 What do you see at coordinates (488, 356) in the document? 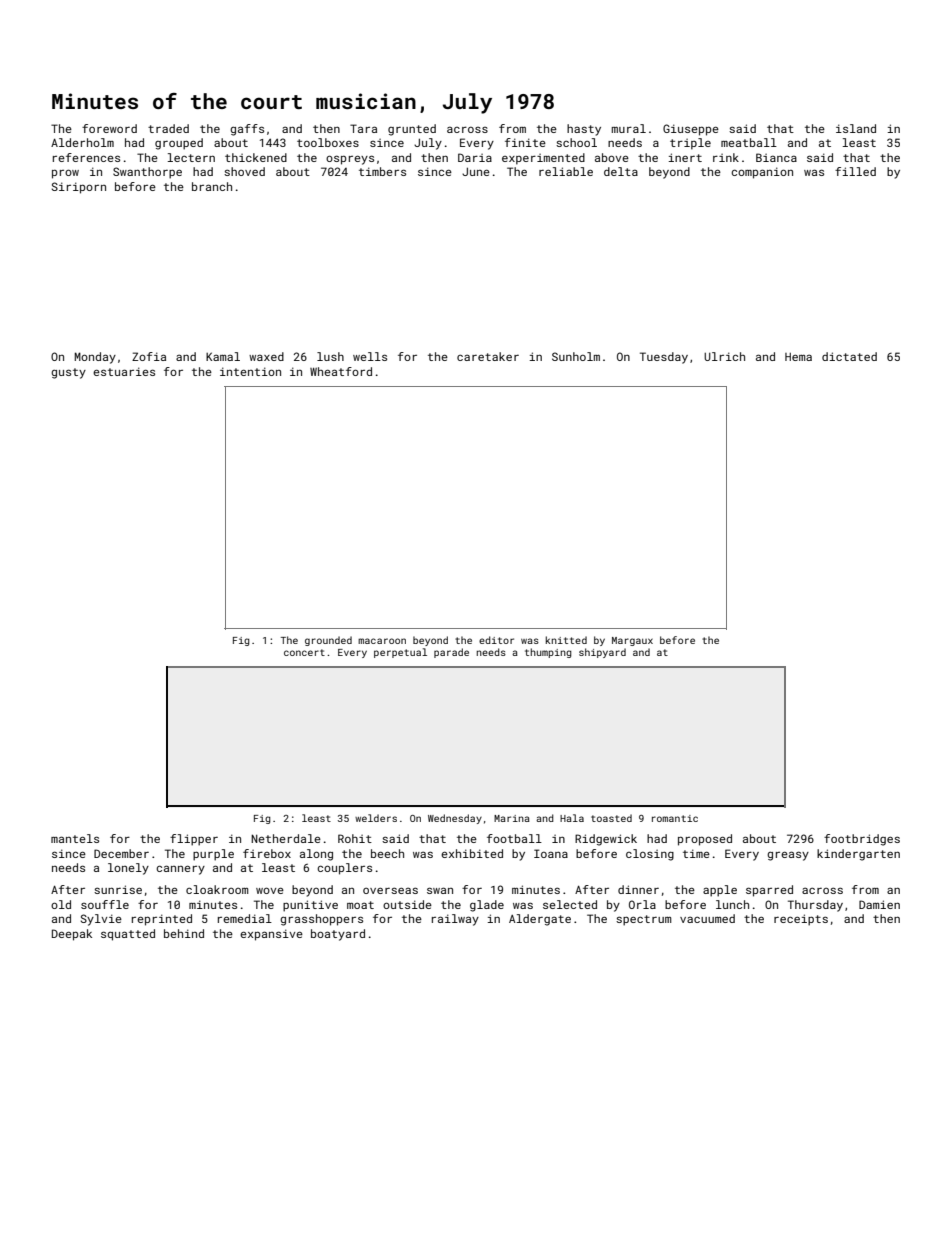
I see `caretaker` at bounding box center [488, 356].
